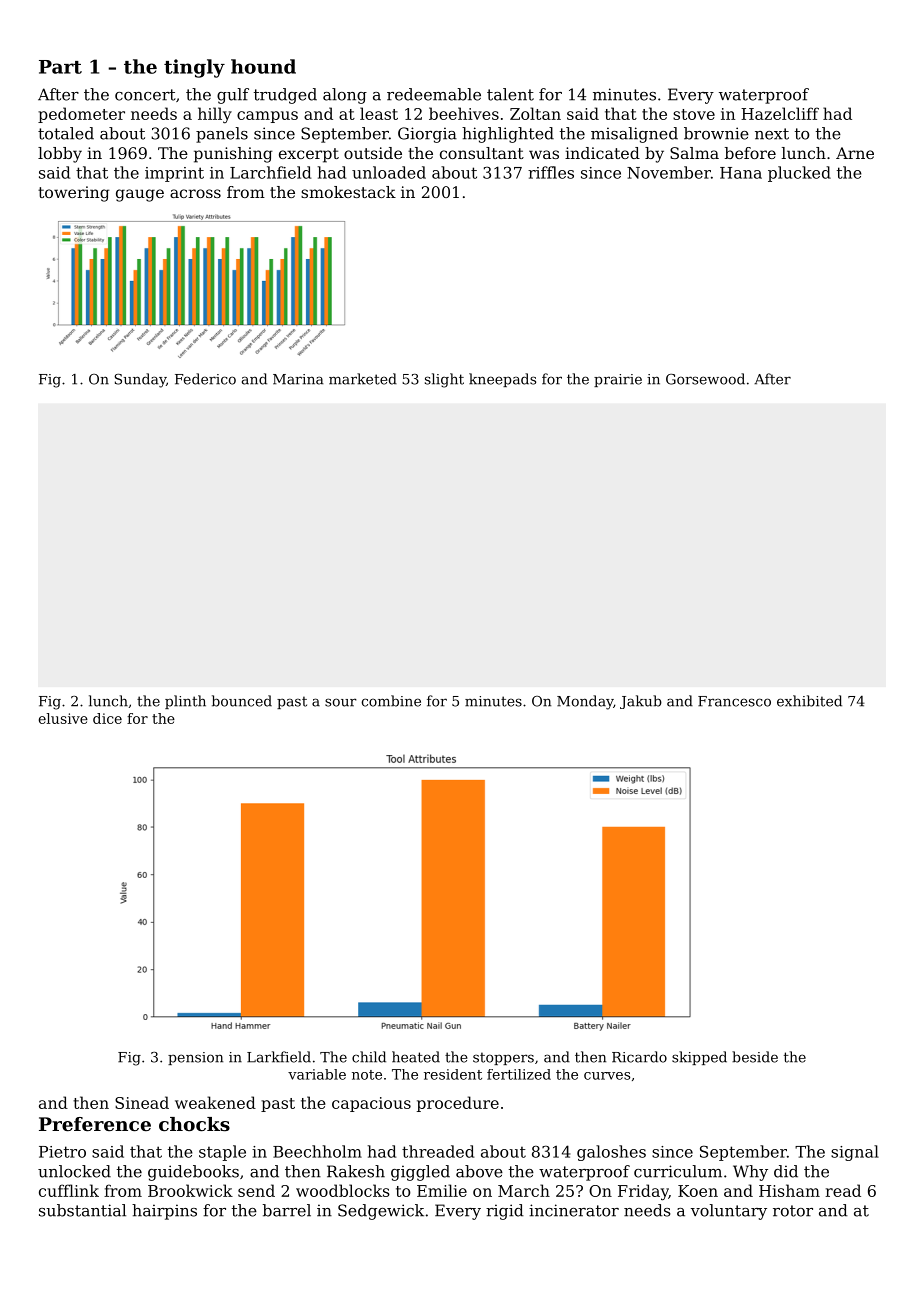 This screenshot has height=1308, width=924. What do you see at coordinates (287, 1210) in the screenshot?
I see `barrel` at bounding box center [287, 1210].
